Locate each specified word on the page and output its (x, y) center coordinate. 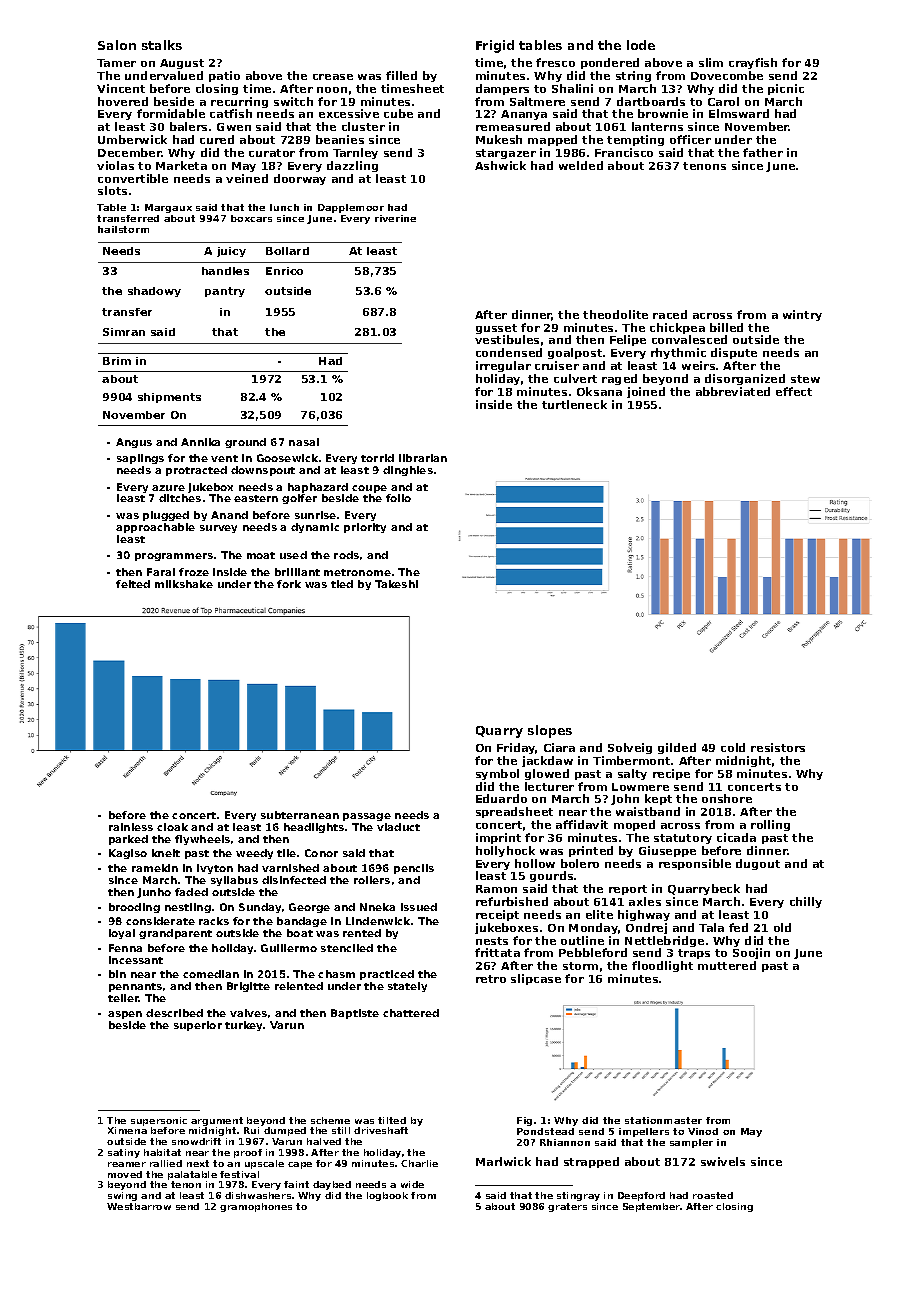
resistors (778, 747)
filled (401, 75)
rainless (131, 827)
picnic (786, 89)
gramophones (256, 1207)
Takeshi (396, 584)
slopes (550, 731)
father (763, 152)
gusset (496, 329)
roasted (713, 1195)
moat (261, 555)
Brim (117, 361)
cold (733, 747)
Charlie (419, 1163)
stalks (162, 45)
